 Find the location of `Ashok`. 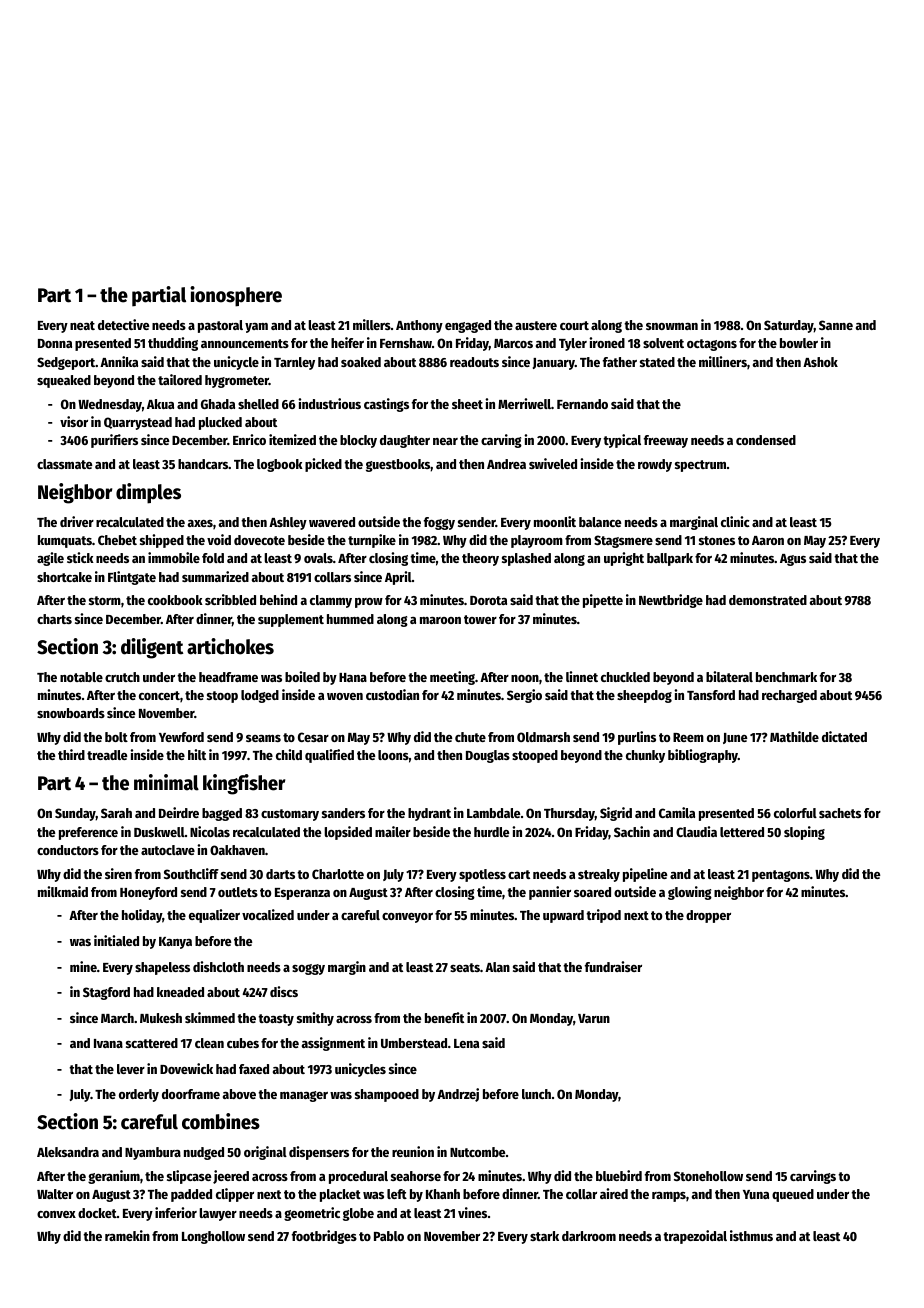

Ashok is located at coordinates (820, 362).
